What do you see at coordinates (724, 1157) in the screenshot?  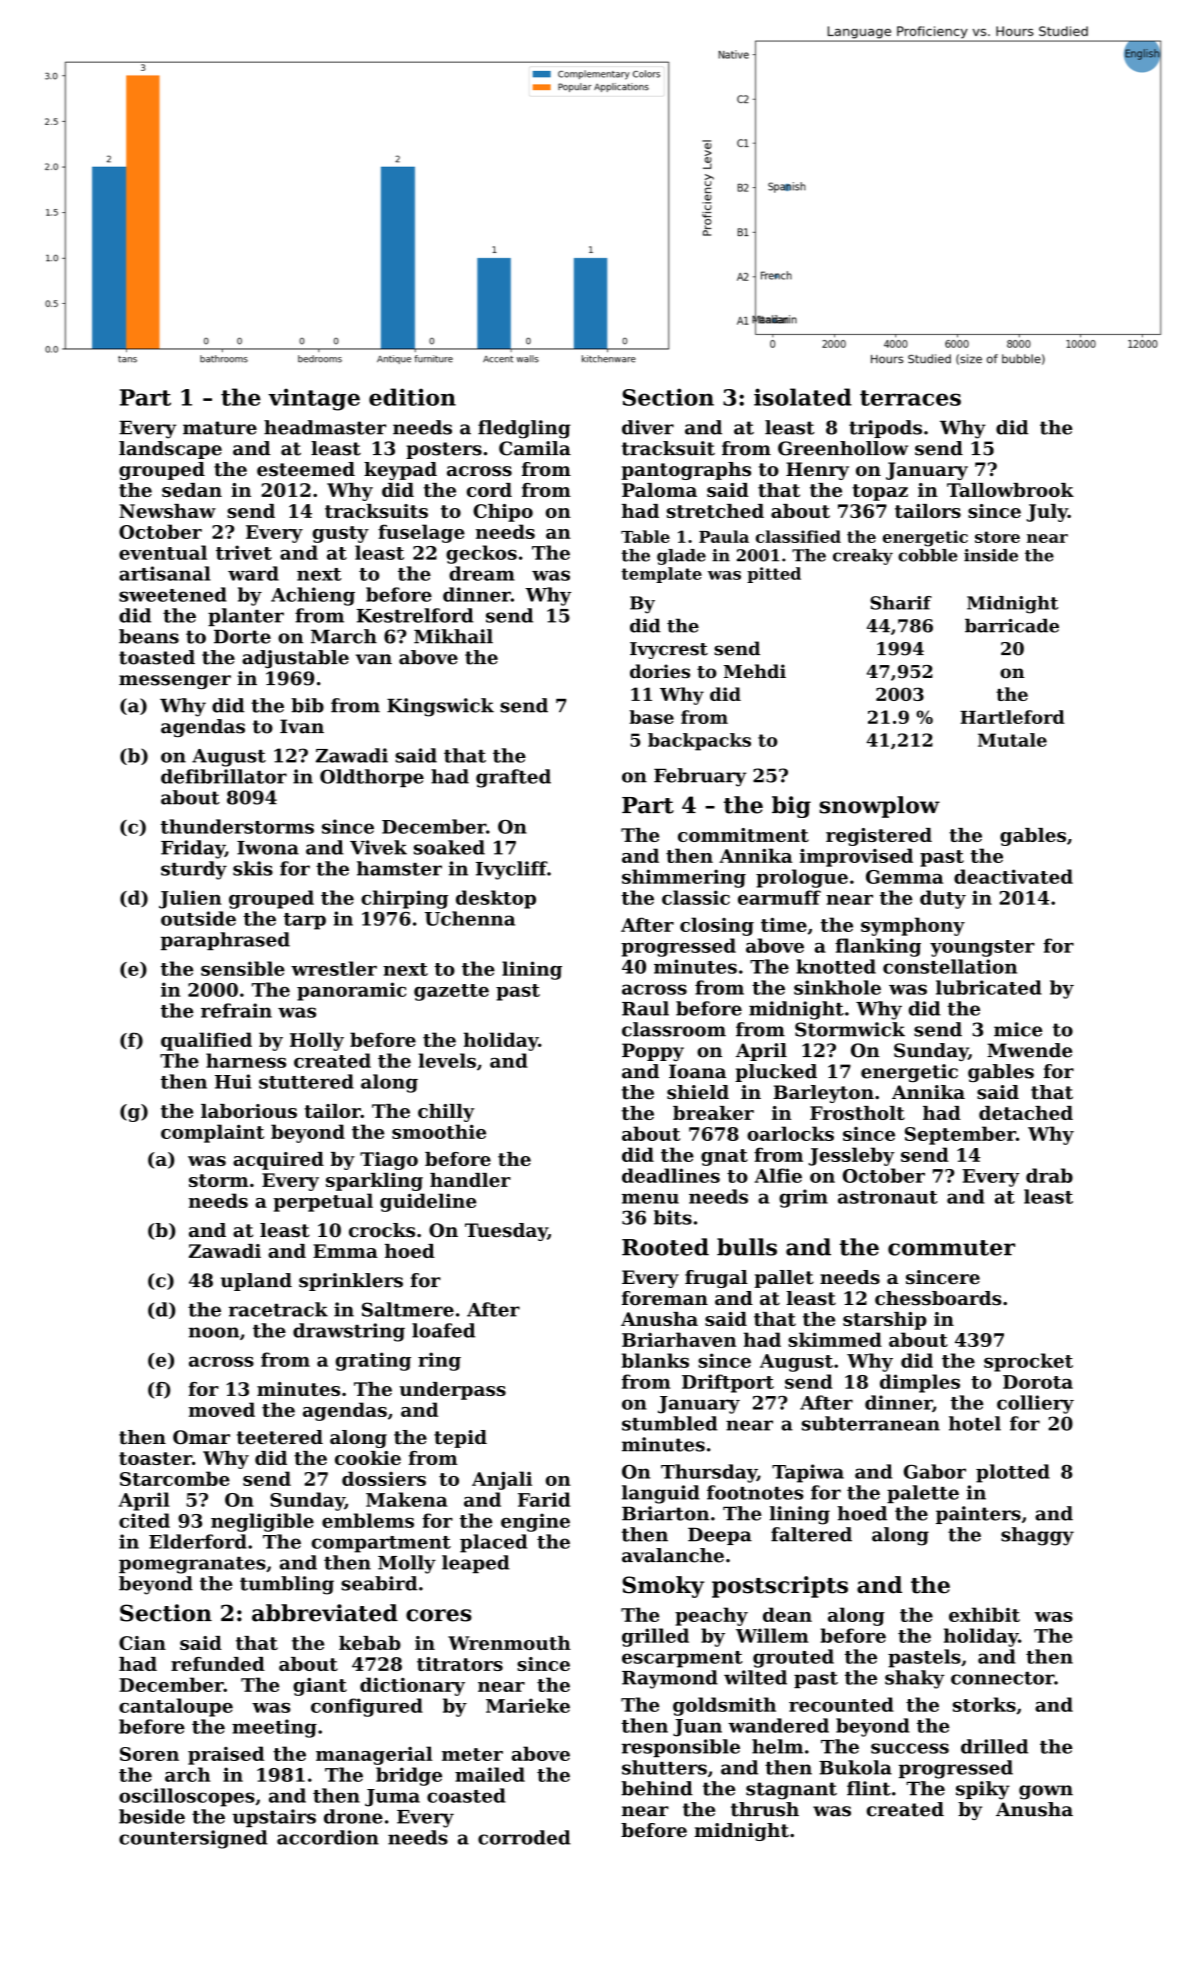 I see `gnat` at bounding box center [724, 1157].
